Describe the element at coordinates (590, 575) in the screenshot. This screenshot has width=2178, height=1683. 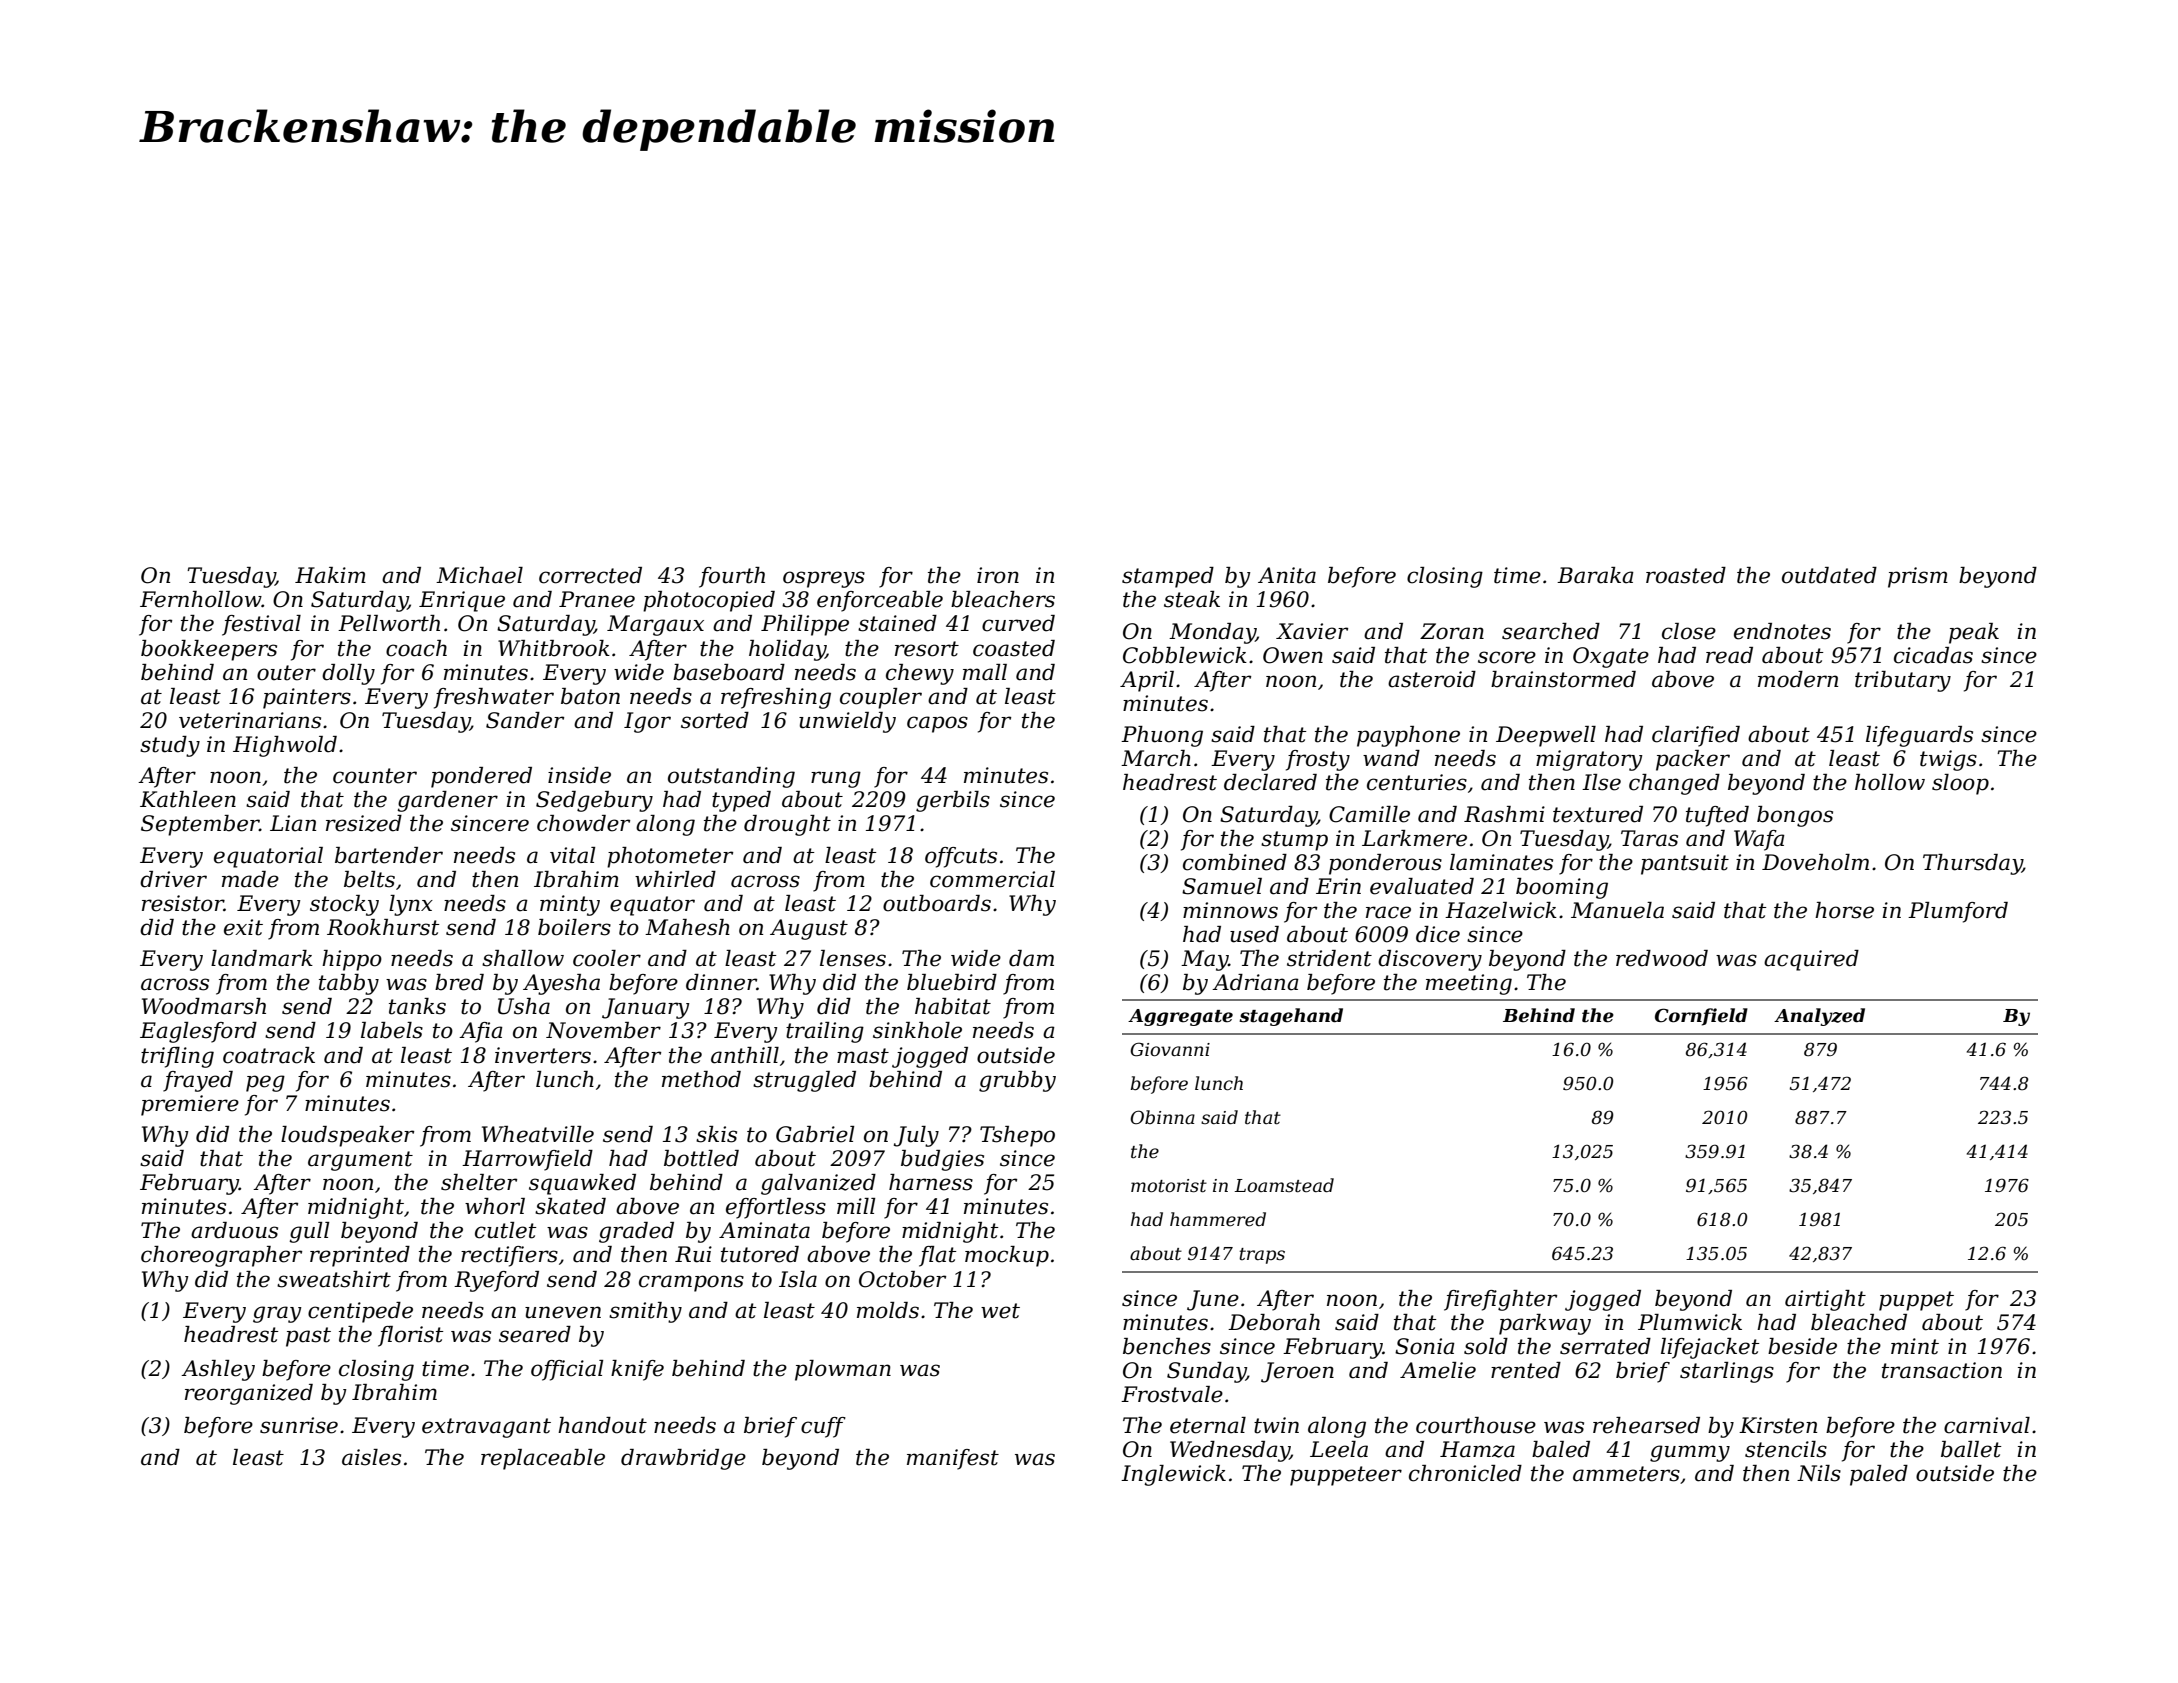
I see `corrected` at that location.
